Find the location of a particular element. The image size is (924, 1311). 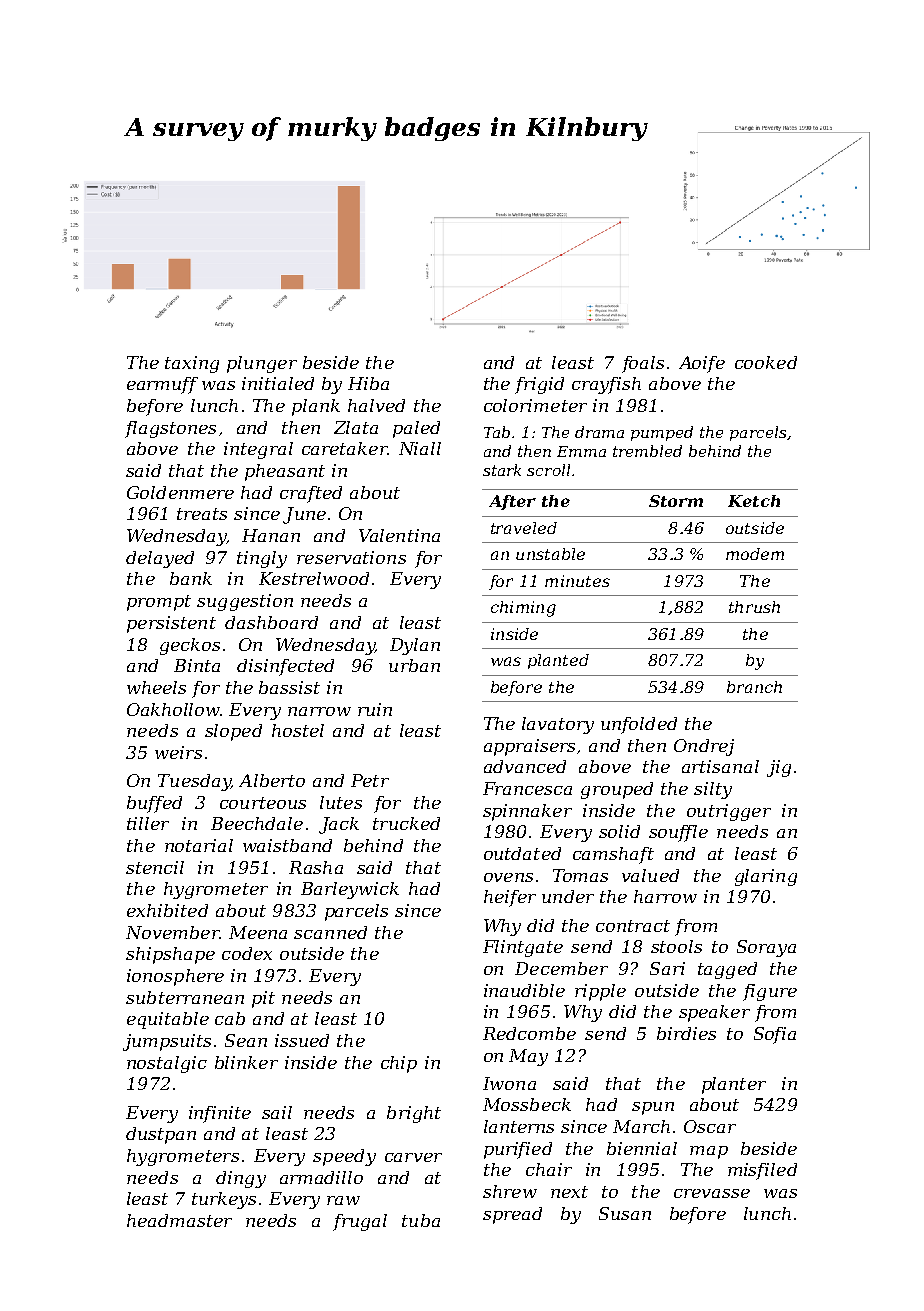

prompt is located at coordinates (159, 603).
